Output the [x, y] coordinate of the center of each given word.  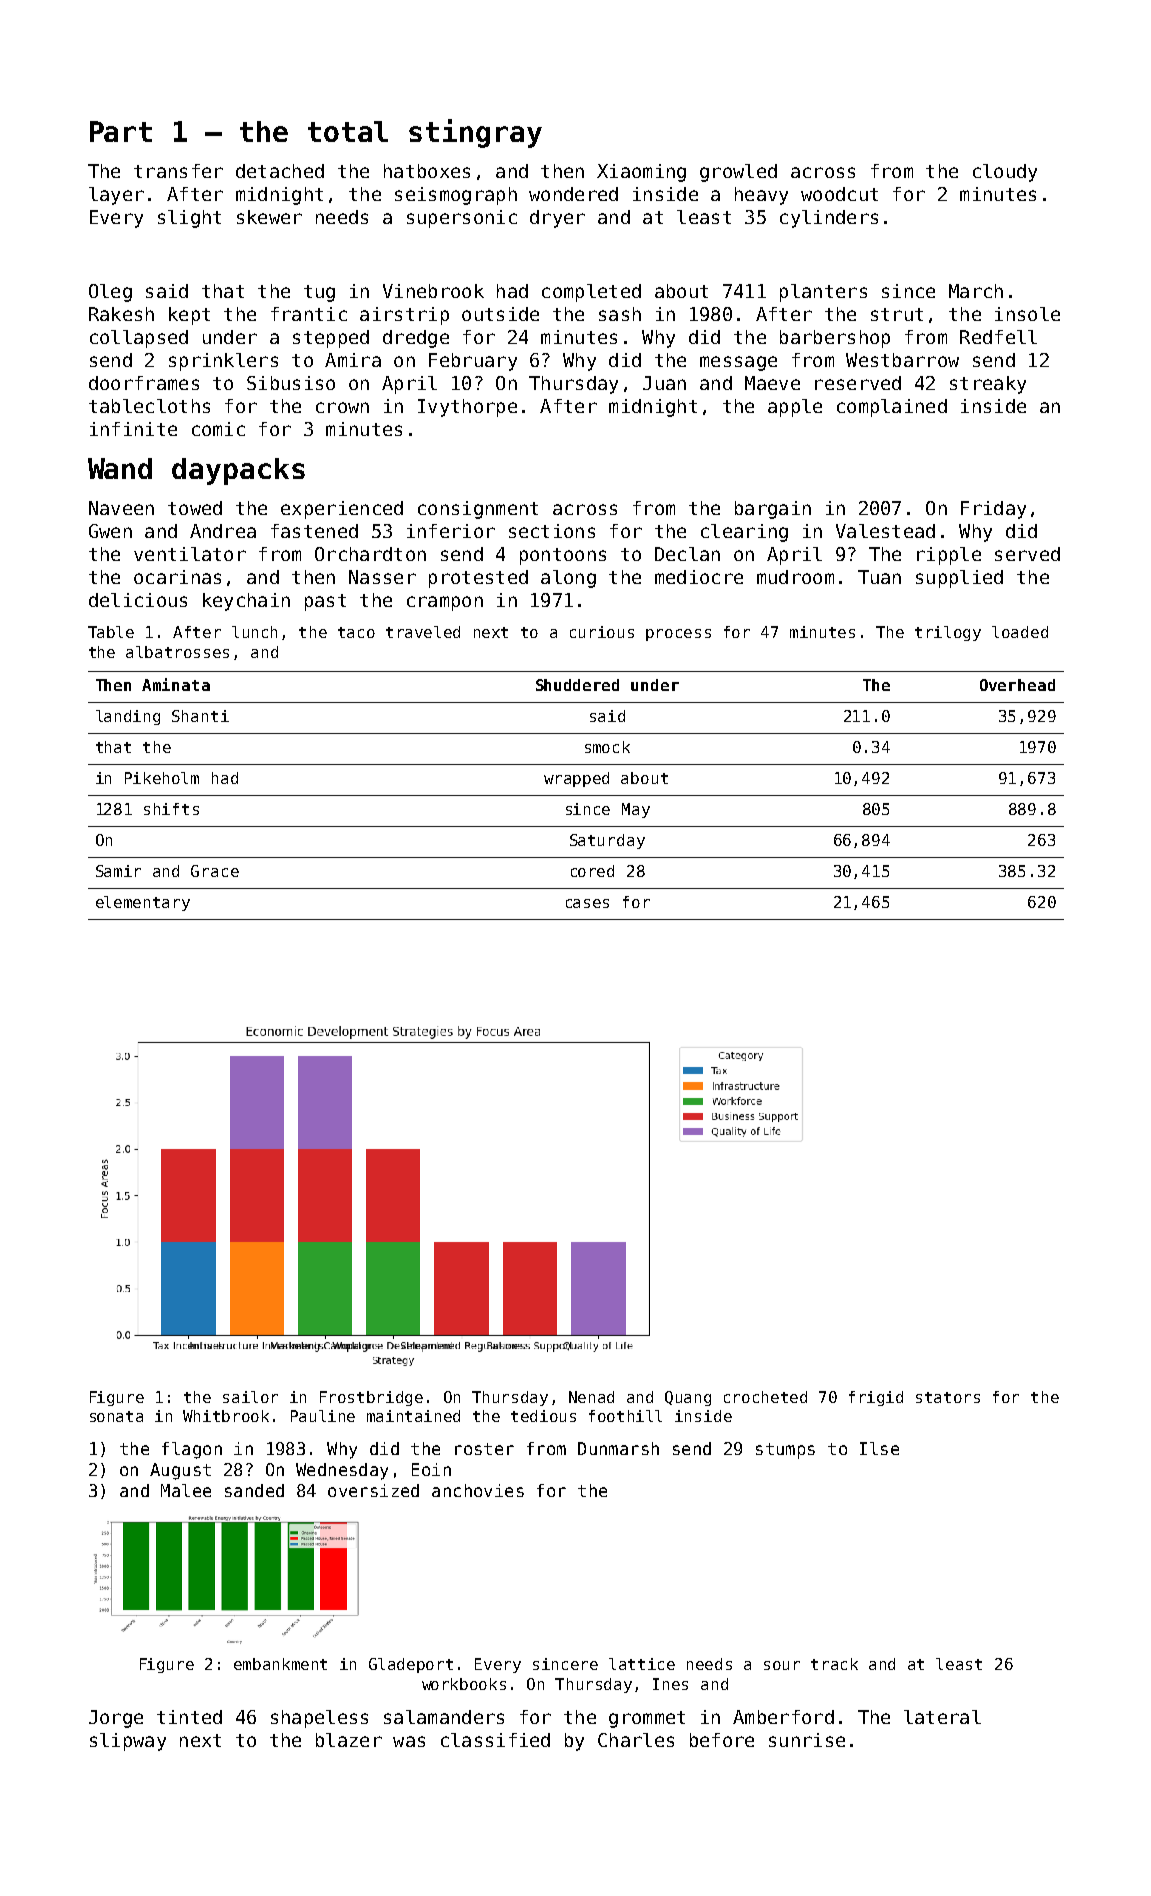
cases [587, 903]
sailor [250, 1397]
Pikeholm [162, 778]
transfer [178, 171]
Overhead [1017, 685]
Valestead [885, 531]
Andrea [223, 531]
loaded [1020, 632]
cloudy [1005, 173]
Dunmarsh [618, 1448]
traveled [423, 632]
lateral [942, 1717]
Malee [186, 1490]
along [568, 579]
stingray [475, 133]
